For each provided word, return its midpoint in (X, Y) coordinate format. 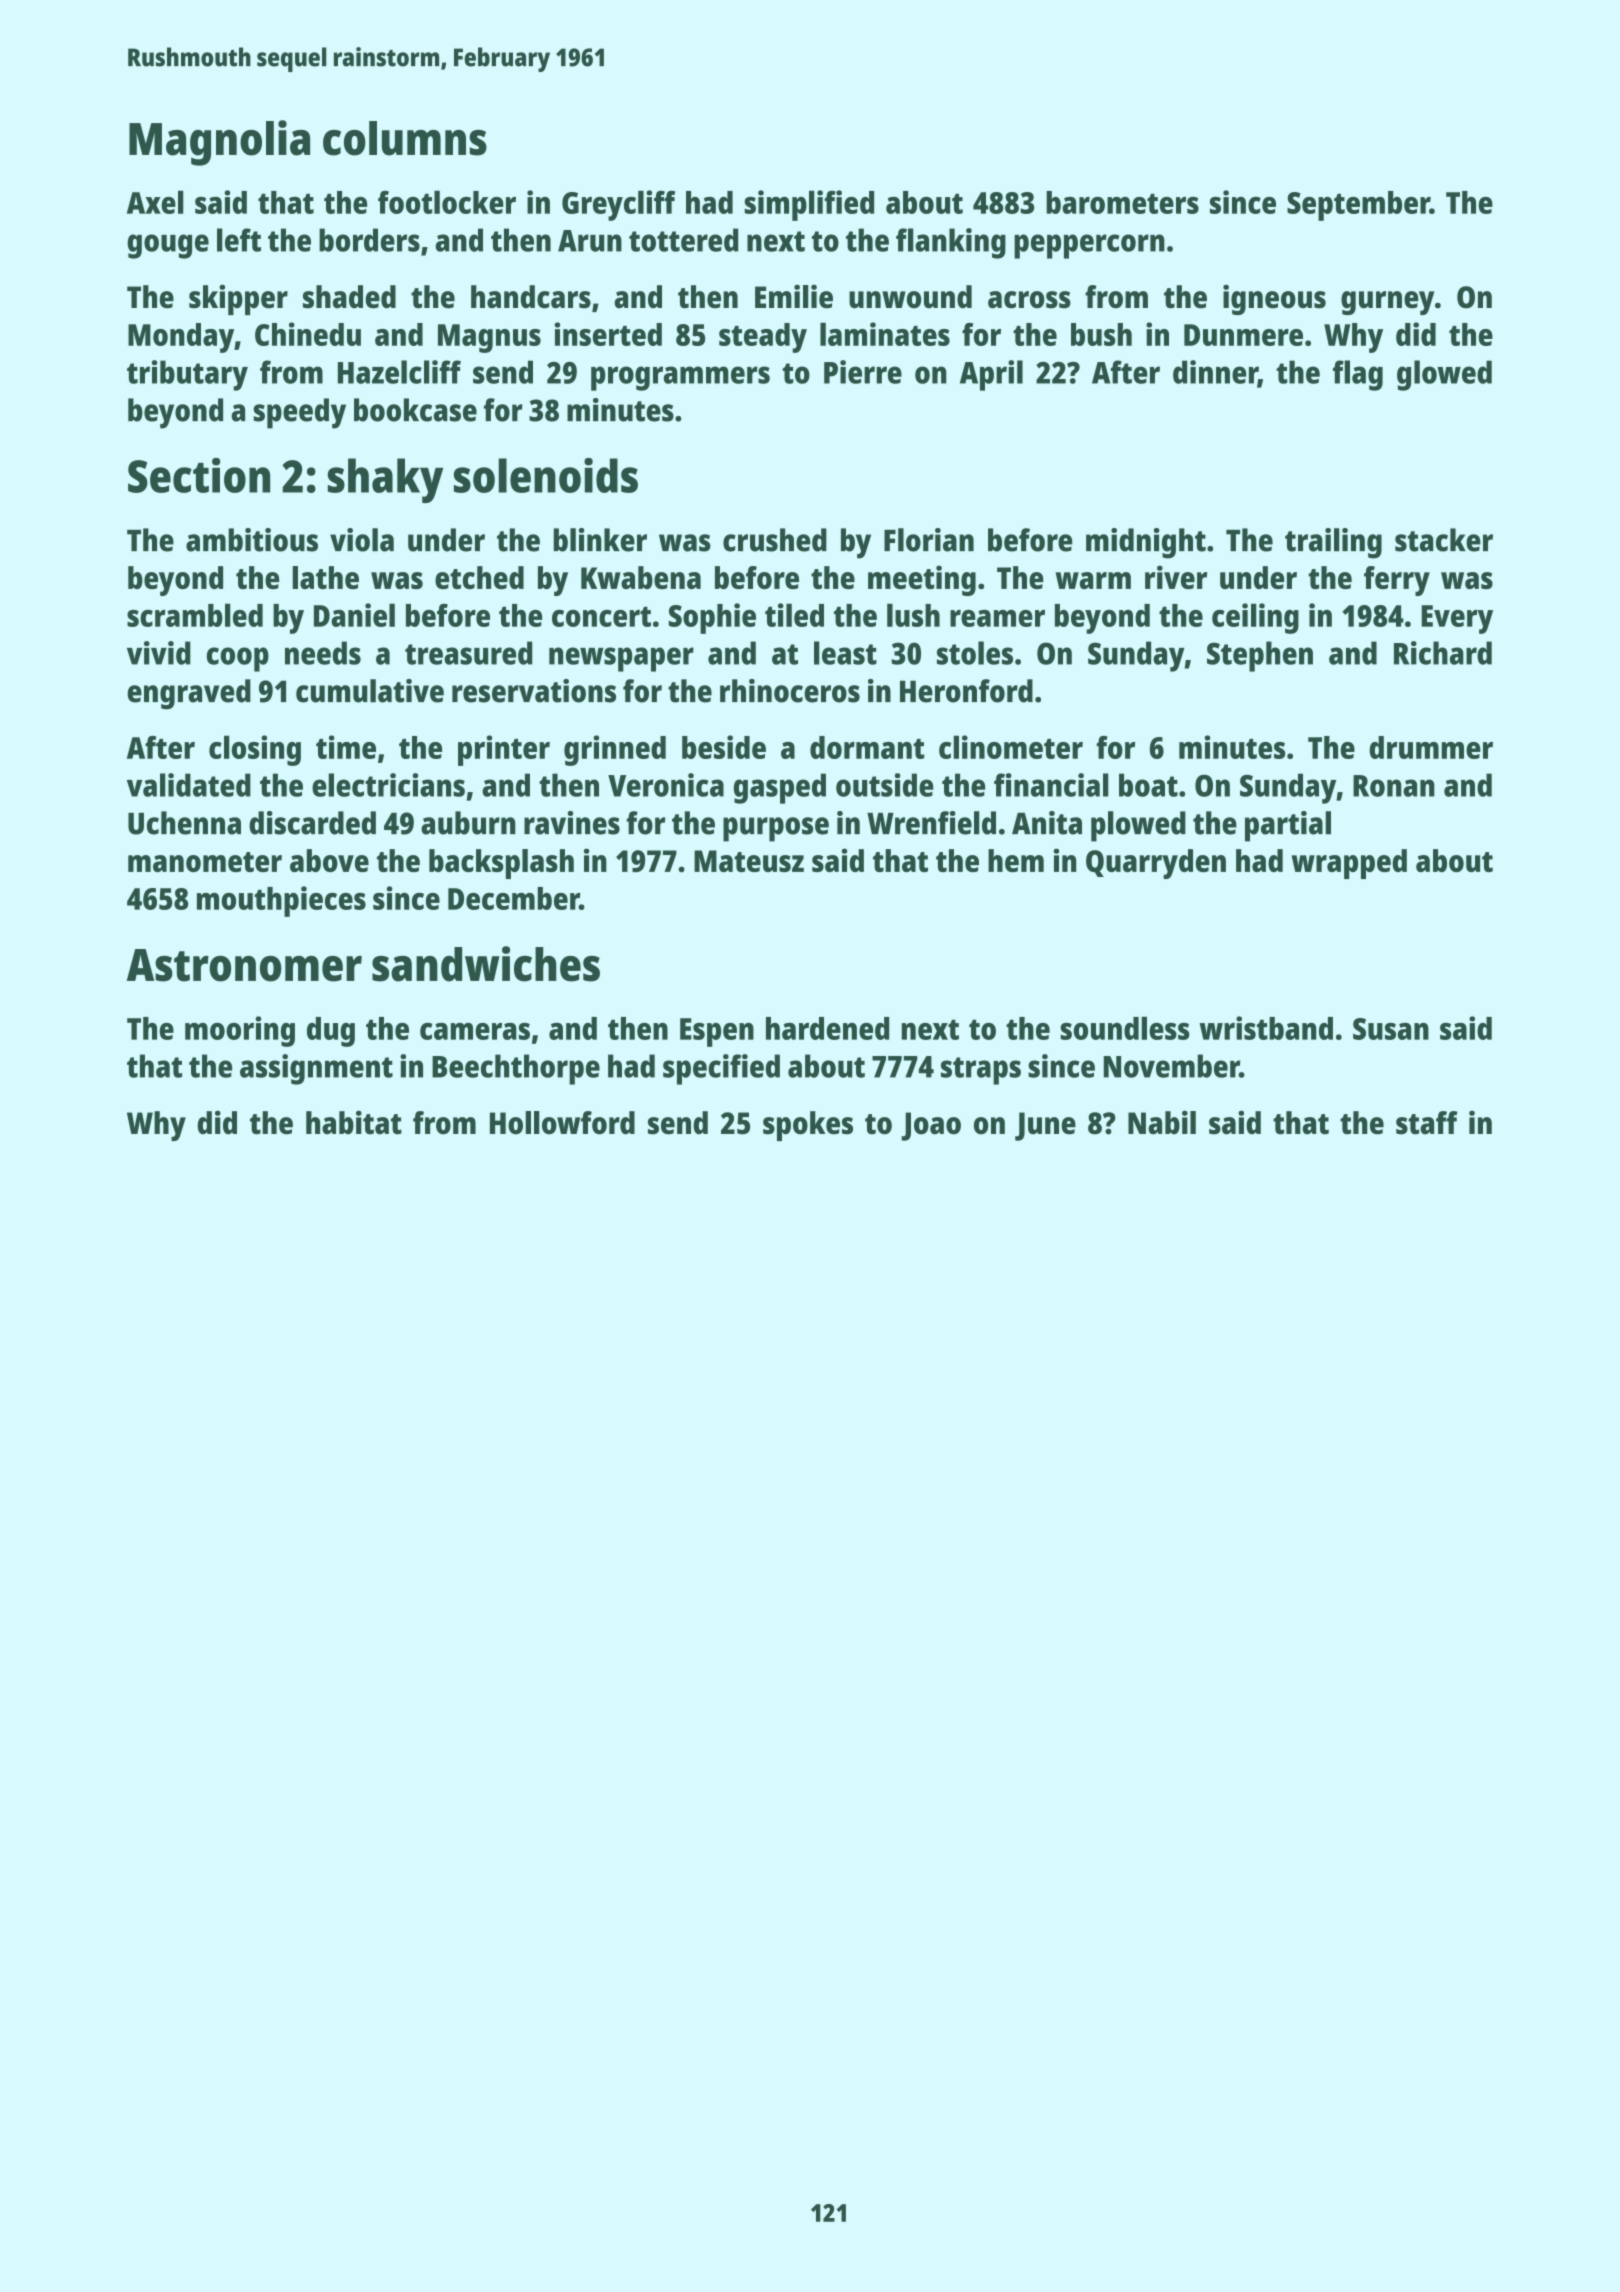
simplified (809, 205)
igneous (1274, 300)
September (1358, 206)
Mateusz (749, 861)
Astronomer (244, 965)
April (991, 375)
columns (405, 138)
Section (199, 475)
